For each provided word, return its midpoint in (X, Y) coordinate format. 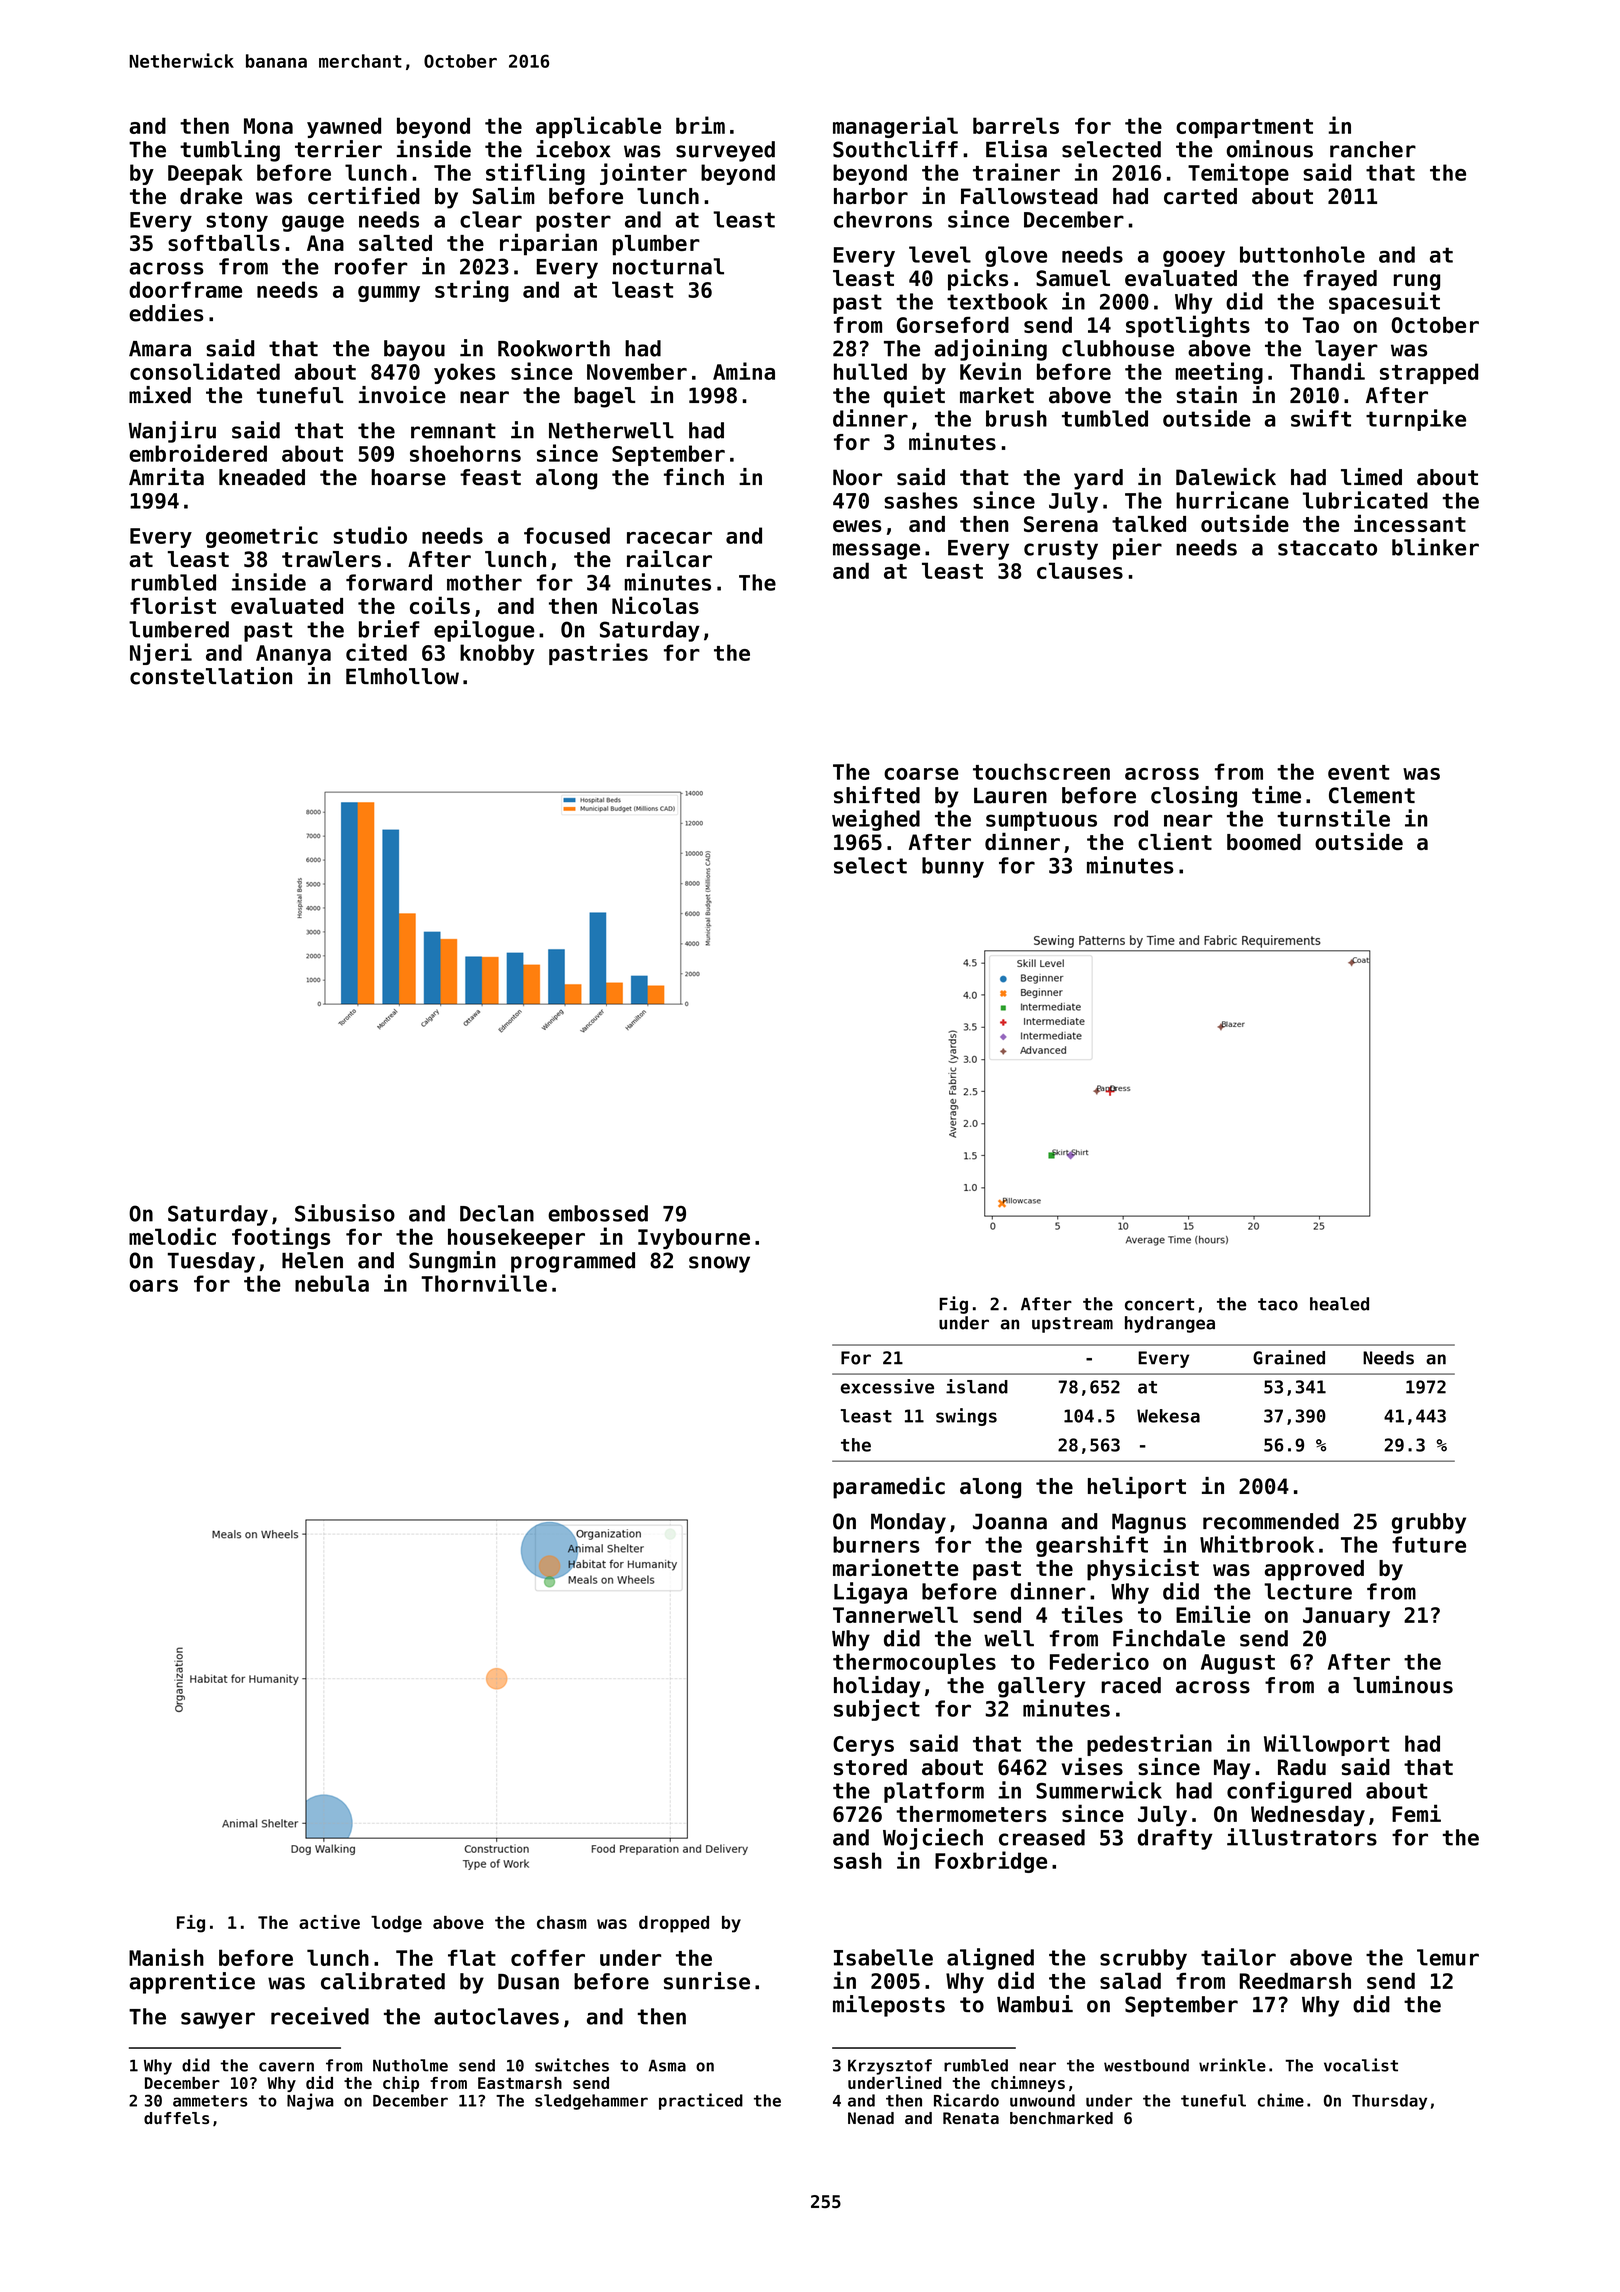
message (876, 551)
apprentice (192, 1983)
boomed (1264, 842)
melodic (172, 1236)
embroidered (198, 453)
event (1358, 772)
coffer (548, 1957)
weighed (876, 820)
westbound (1146, 2065)
